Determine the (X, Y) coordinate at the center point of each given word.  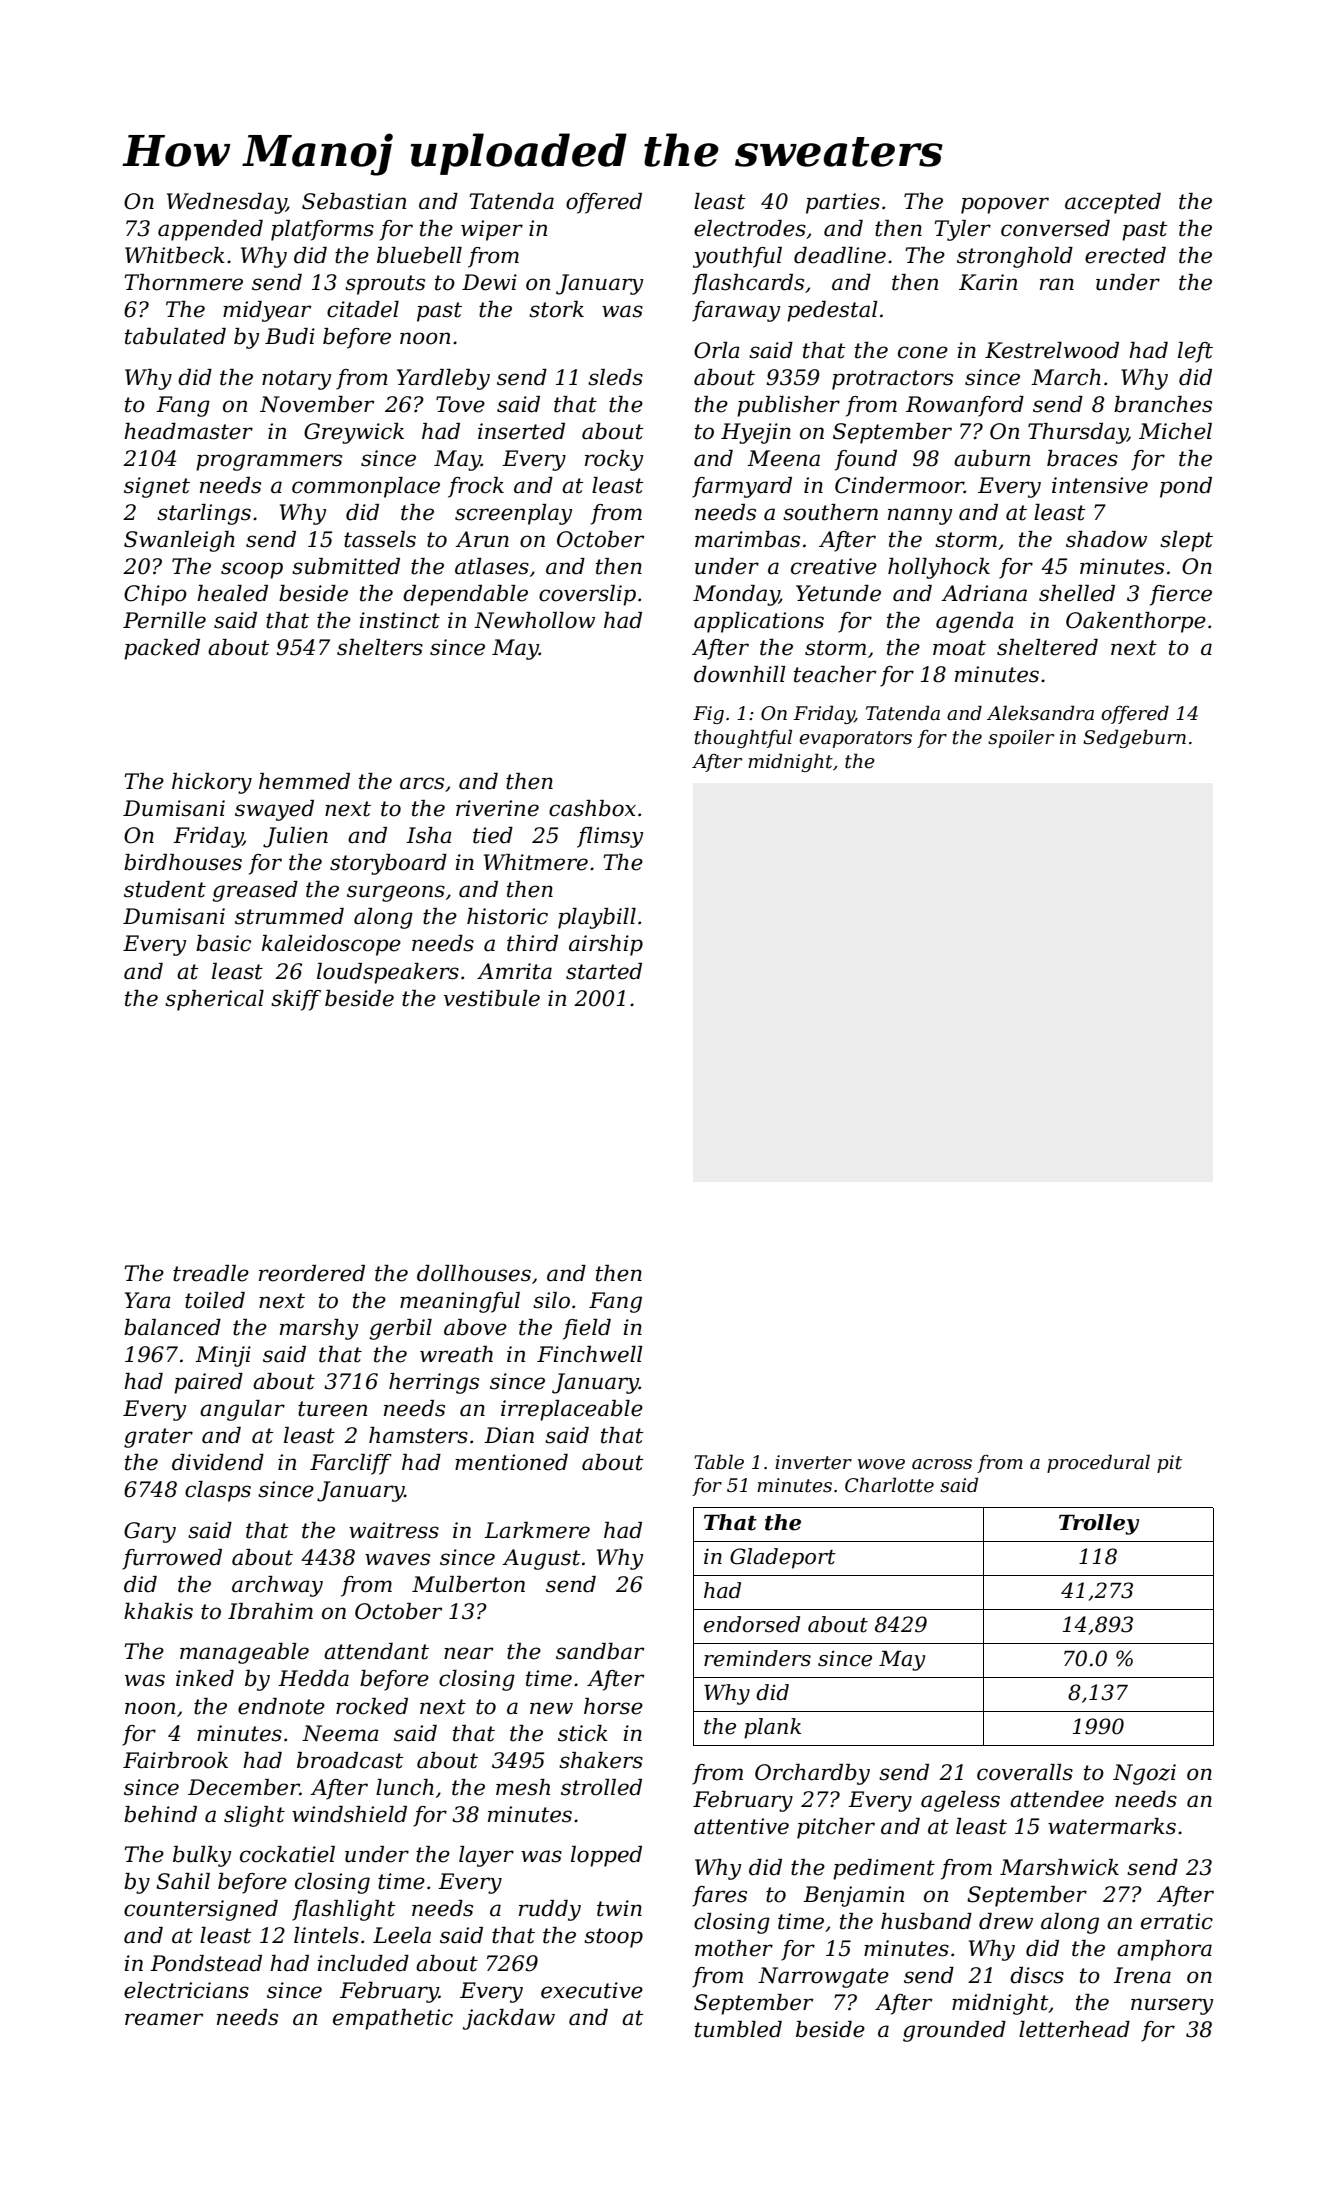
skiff (296, 1000)
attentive (741, 1826)
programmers (269, 462)
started (604, 971)
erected (1125, 255)
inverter (813, 1462)
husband (926, 1921)
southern (830, 512)
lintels (326, 1935)
